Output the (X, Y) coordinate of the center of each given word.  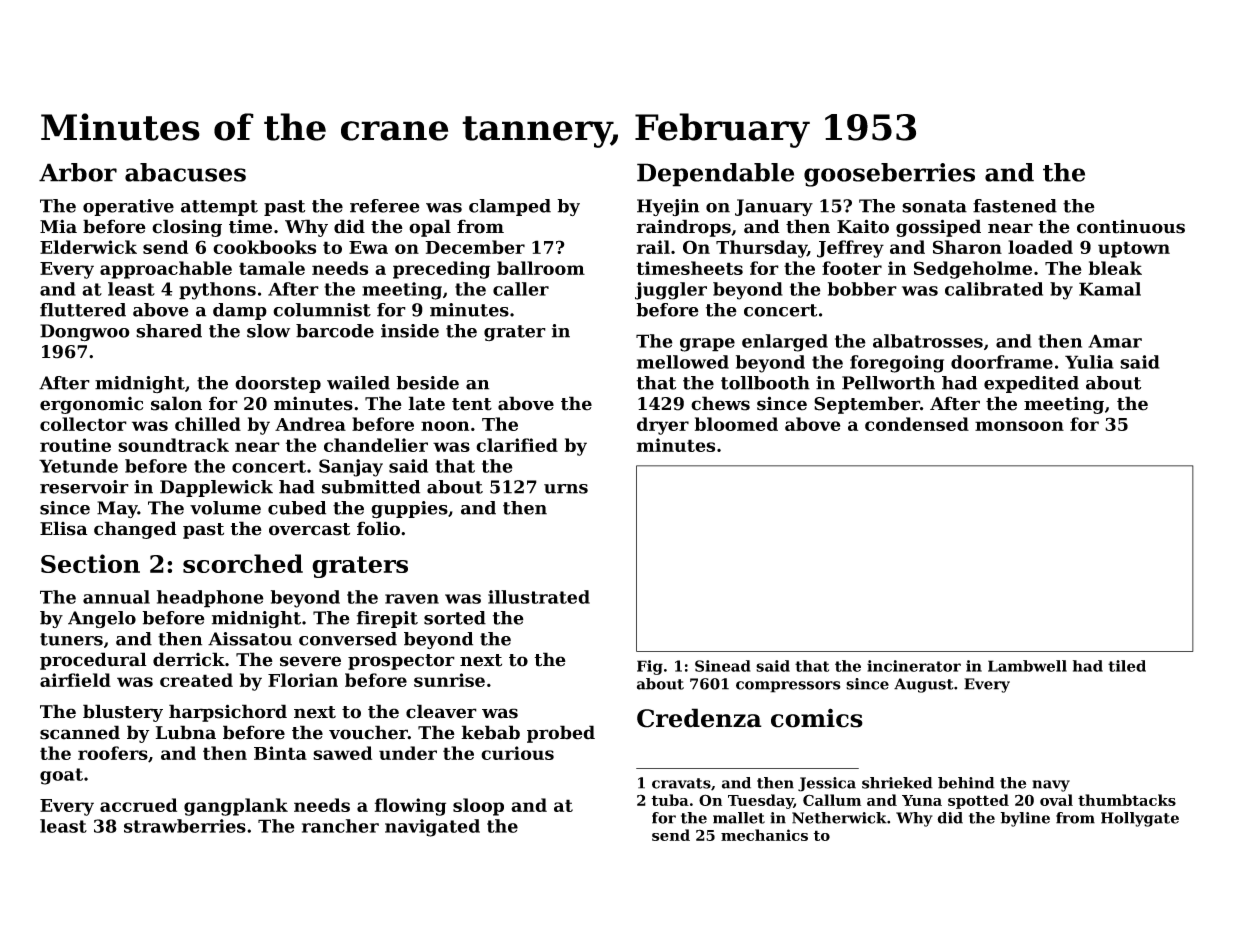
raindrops (683, 228)
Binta (280, 753)
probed (561, 734)
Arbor (78, 172)
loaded (1040, 247)
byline (1025, 819)
